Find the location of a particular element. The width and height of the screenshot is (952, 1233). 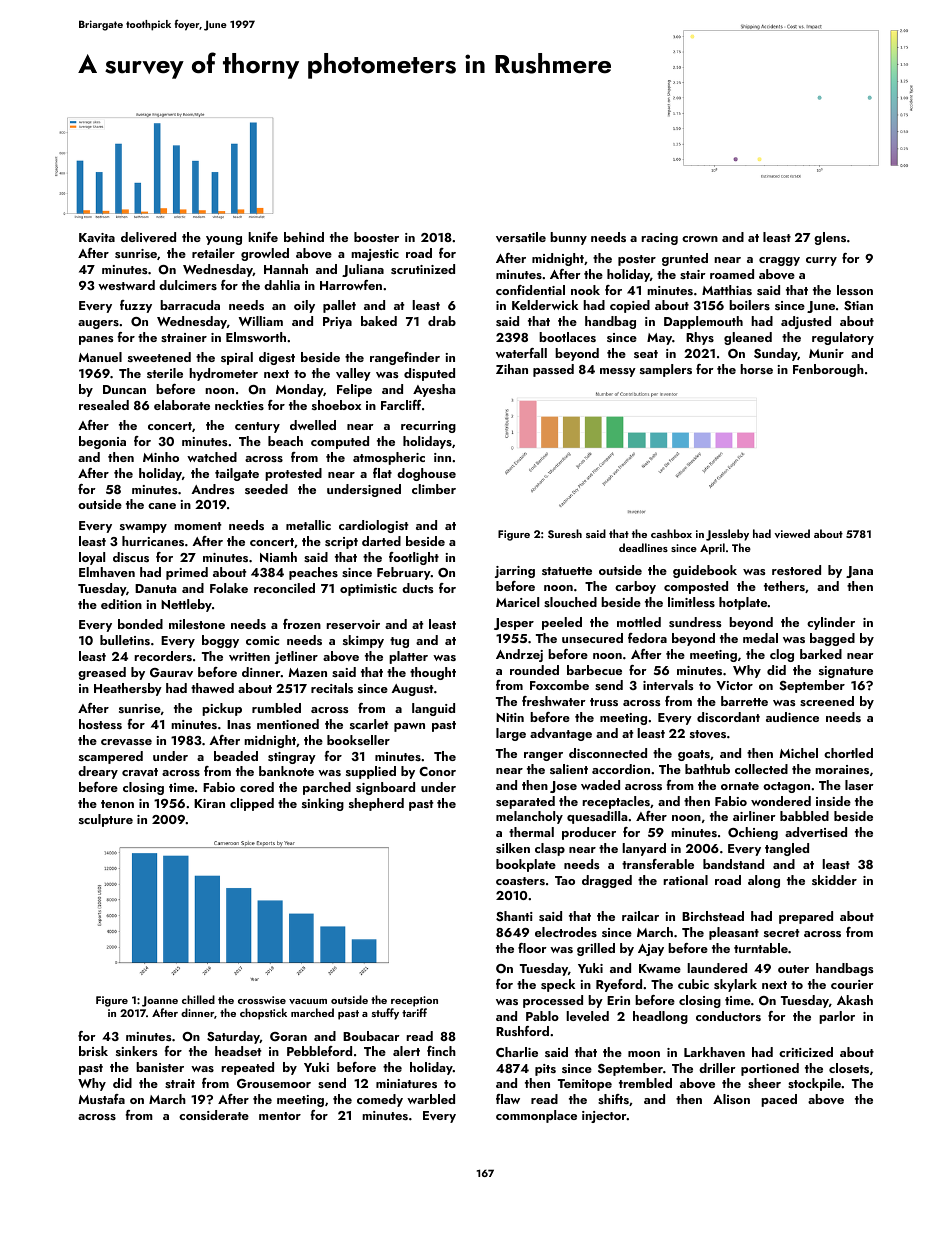

bulletins is located at coordinates (125, 640).
